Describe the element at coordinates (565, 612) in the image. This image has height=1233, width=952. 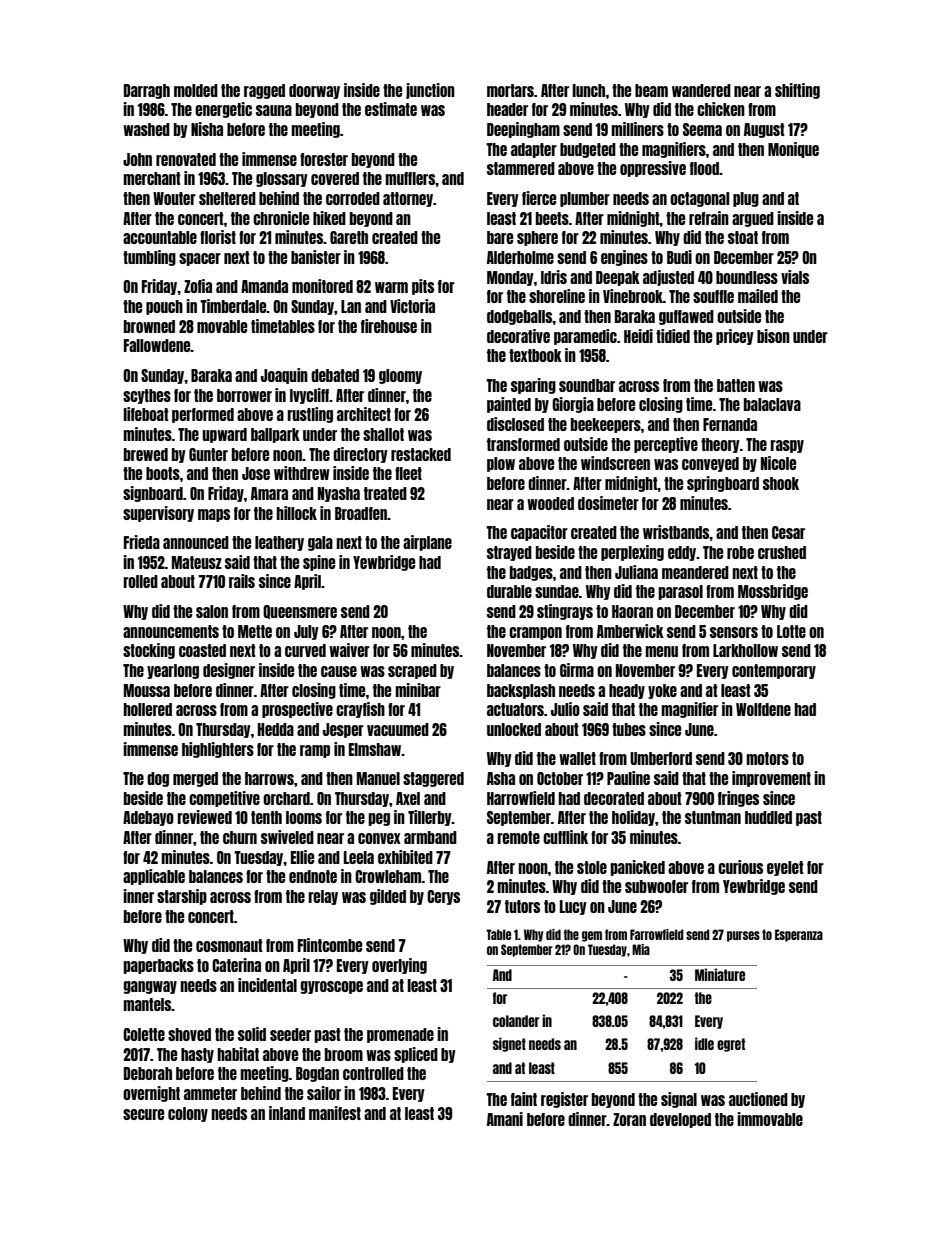
I see `stingrays` at that location.
